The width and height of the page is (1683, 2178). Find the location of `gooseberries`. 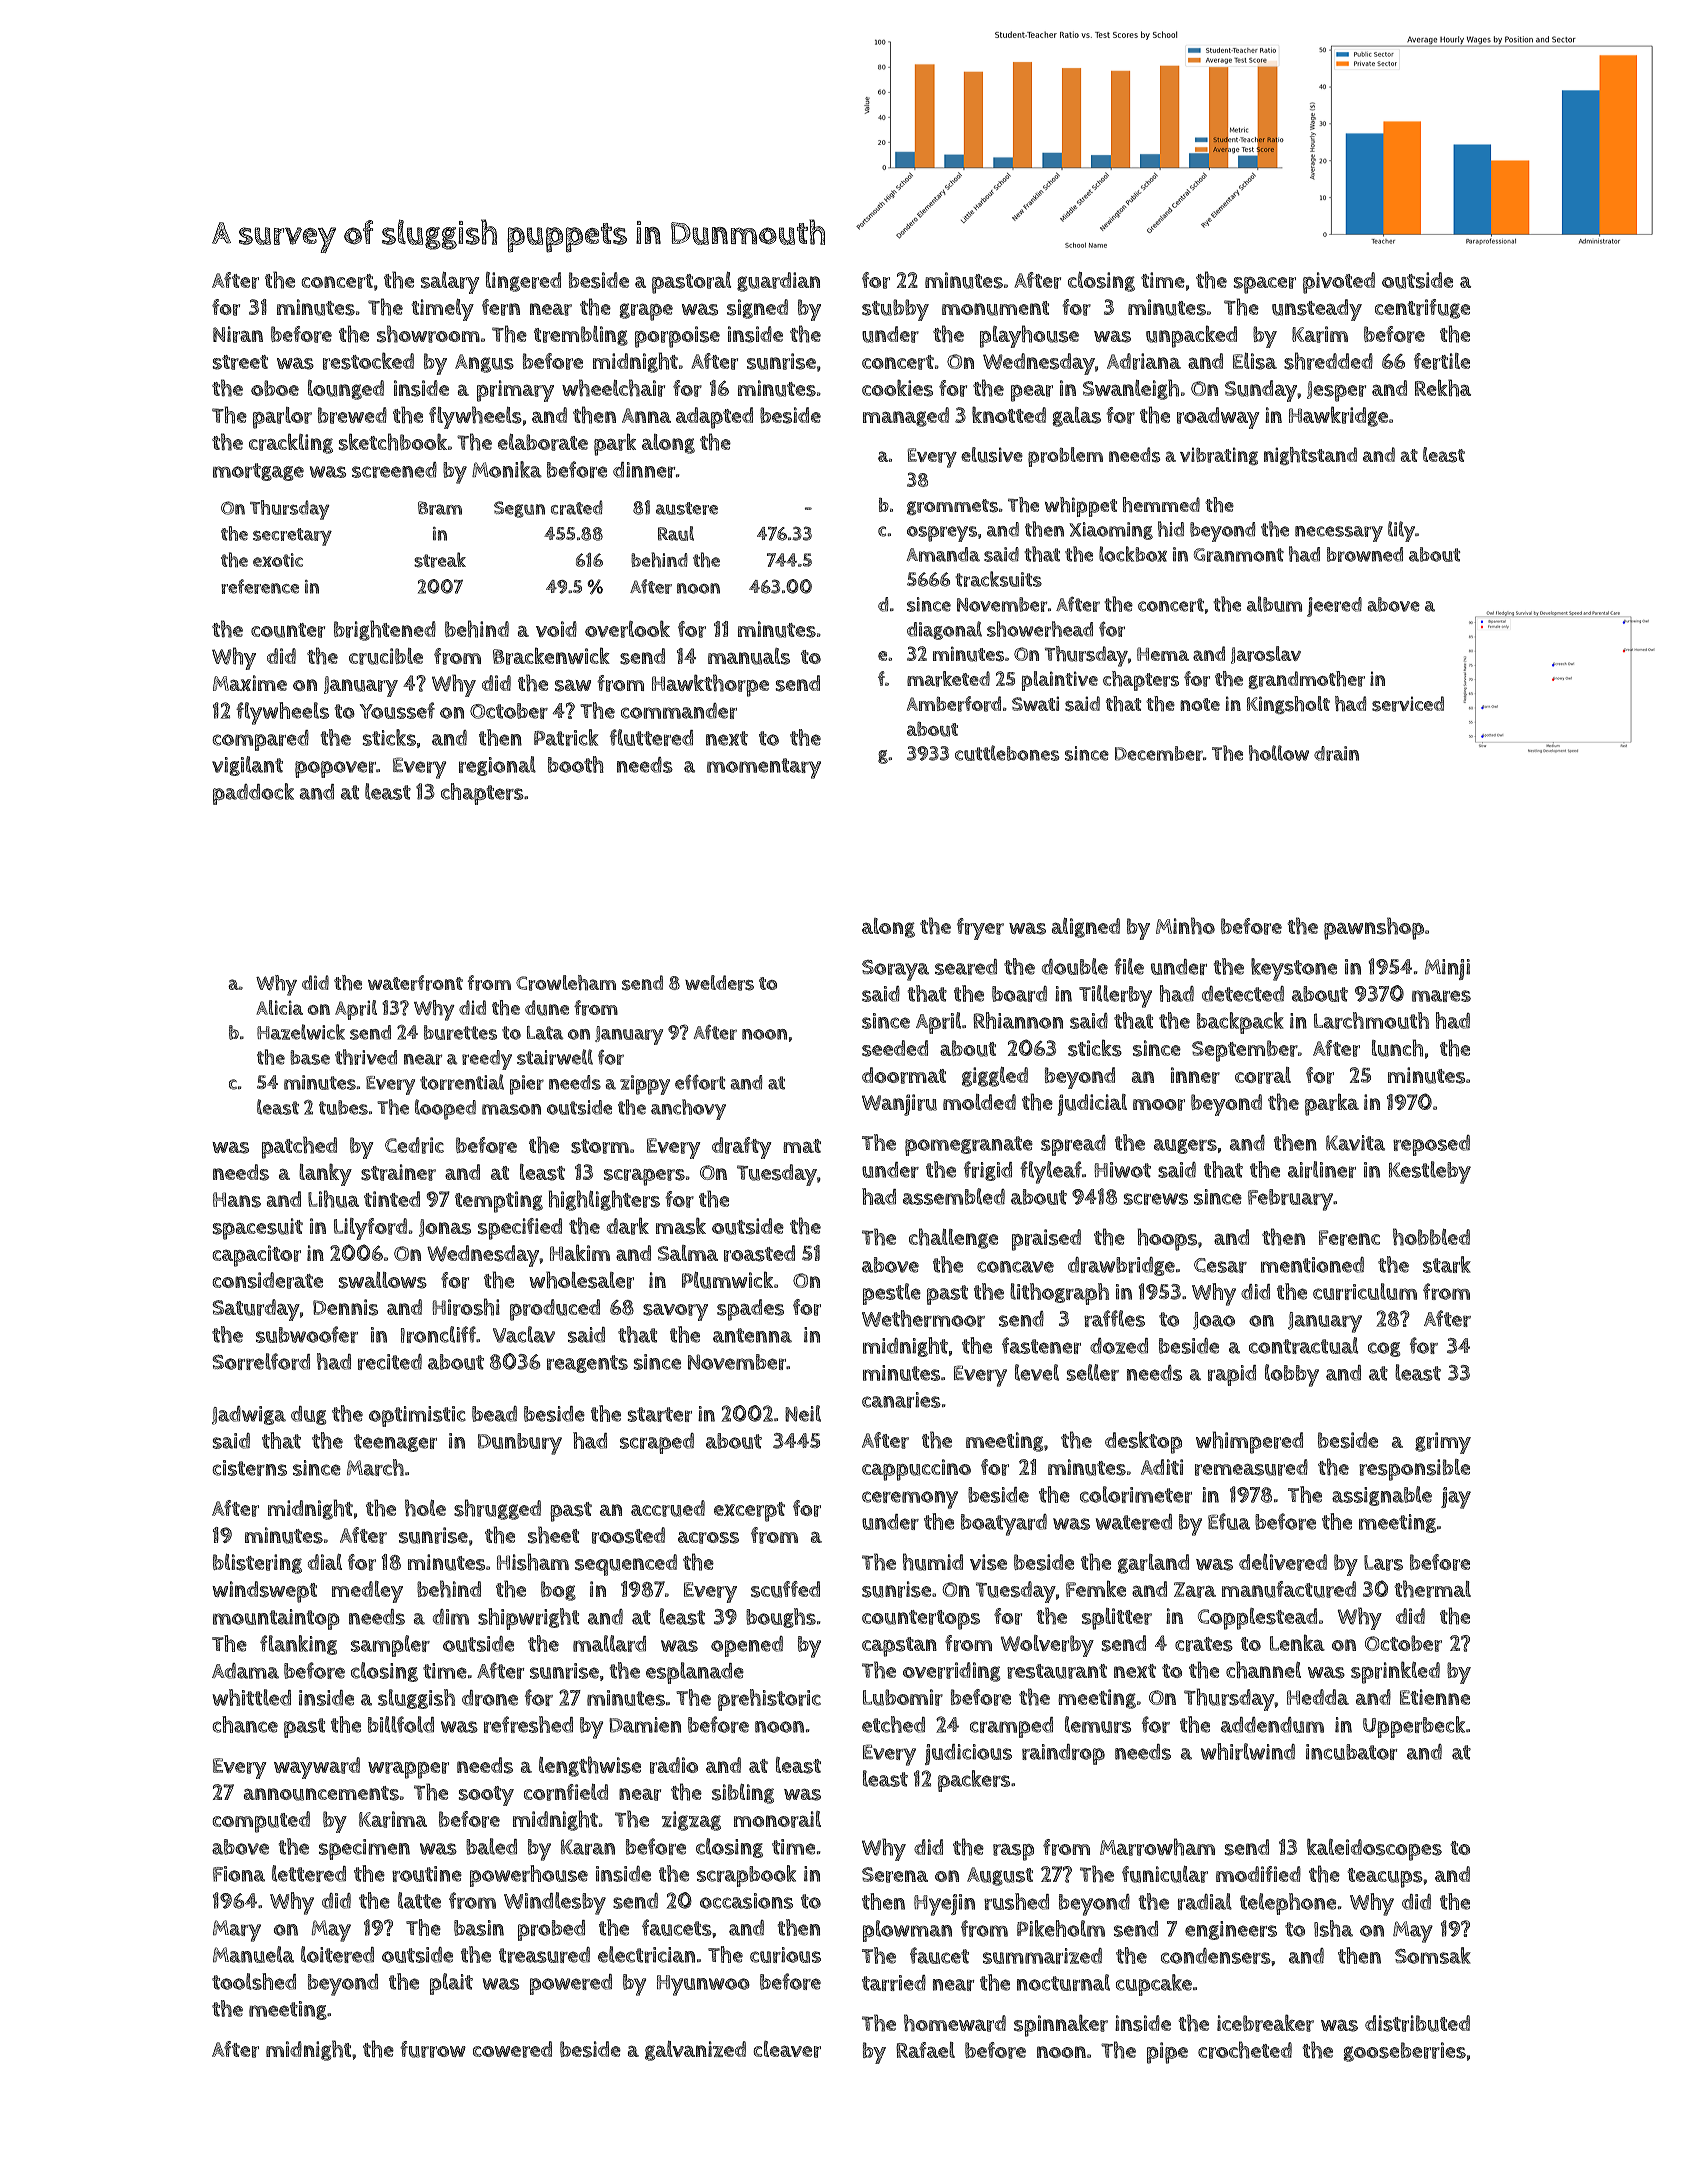

gooseberries is located at coordinates (1404, 2052).
